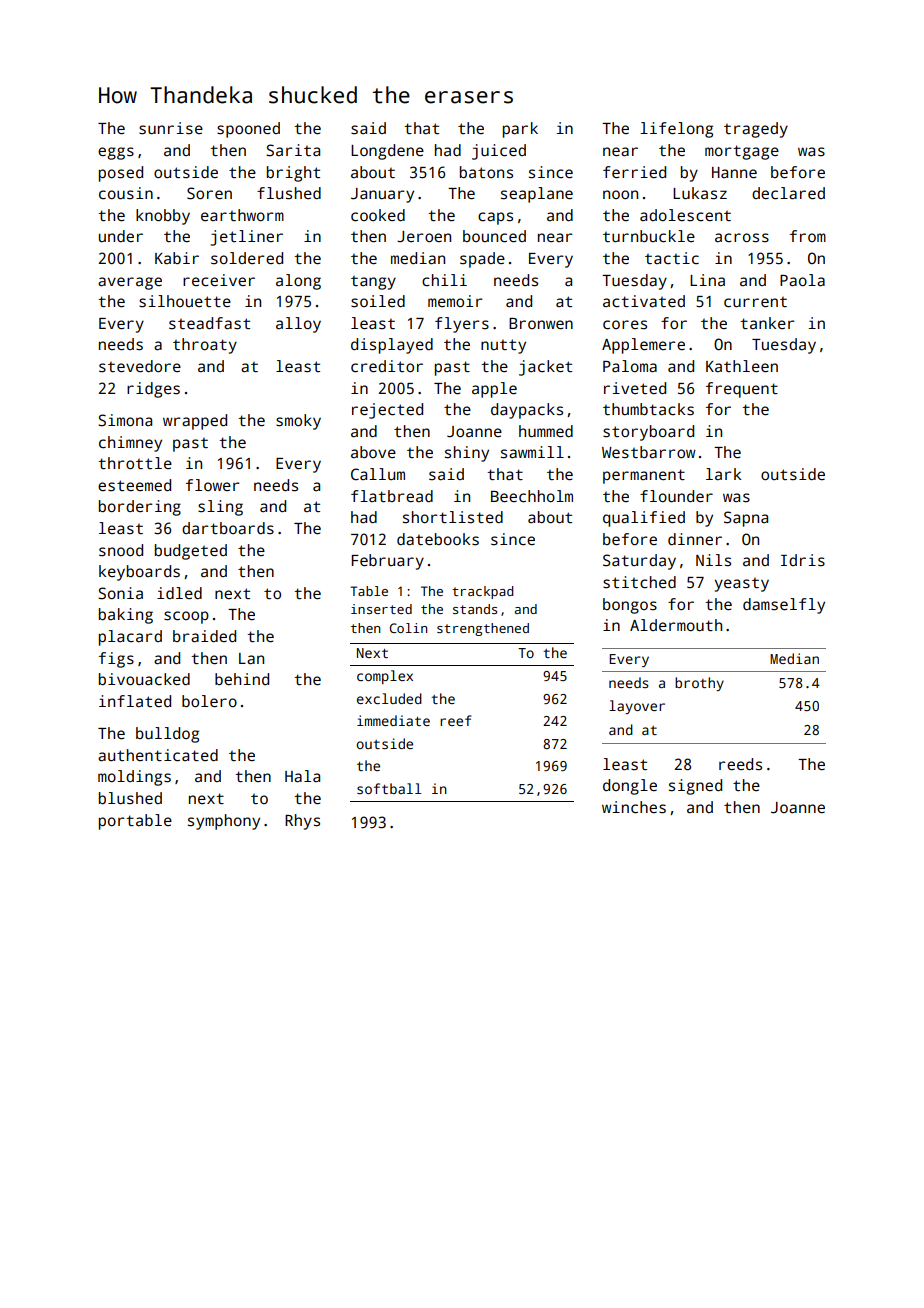 The image size is (924, 1308). Describe the element at coordinates (389, 788) in the document. I see `softball` at that location.
